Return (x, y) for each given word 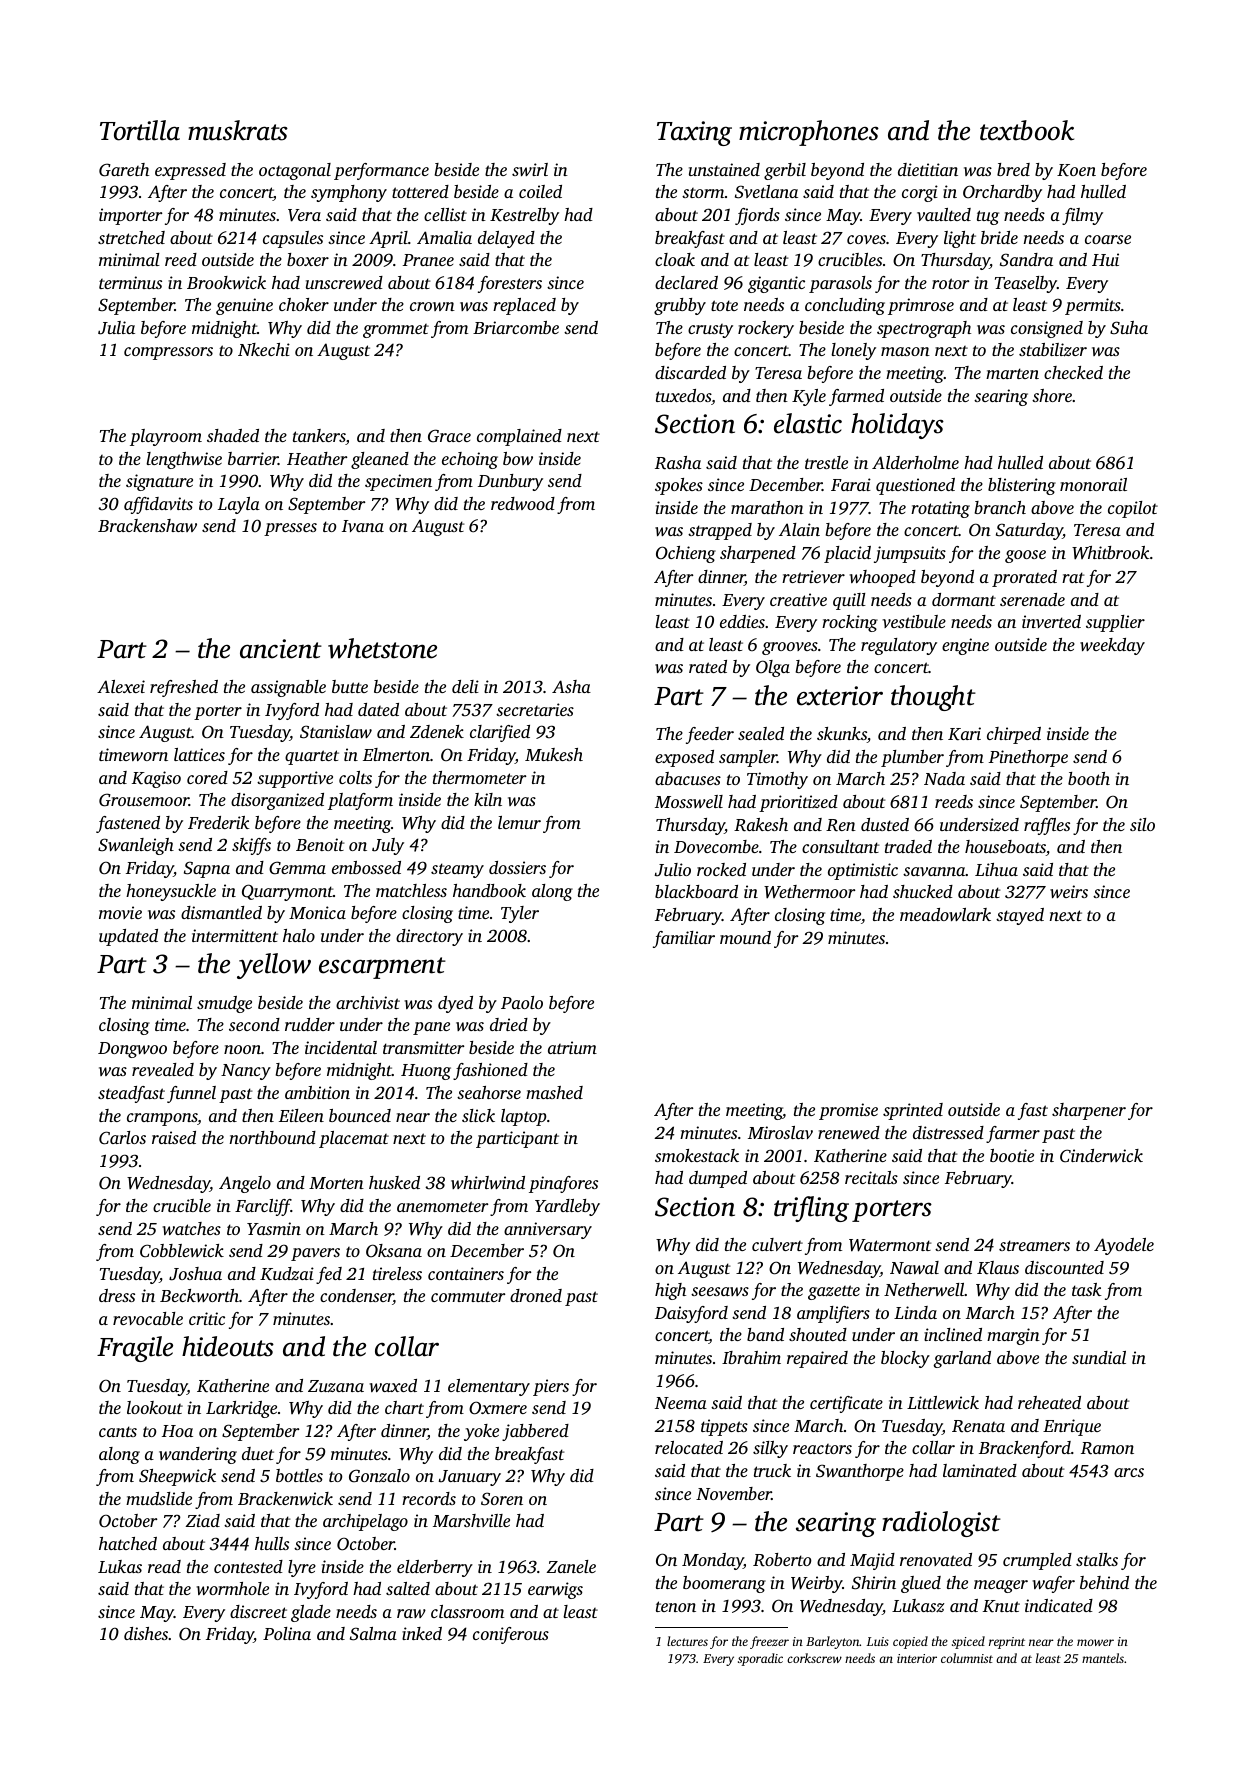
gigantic (776, 284)
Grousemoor (144, 800)
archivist (368, 1002)
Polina (287, 1633)
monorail (1093, 484)
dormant (964, 599)
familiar (684, 939)
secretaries (535, 709)
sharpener (1089, 1111)
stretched (131, 237)
